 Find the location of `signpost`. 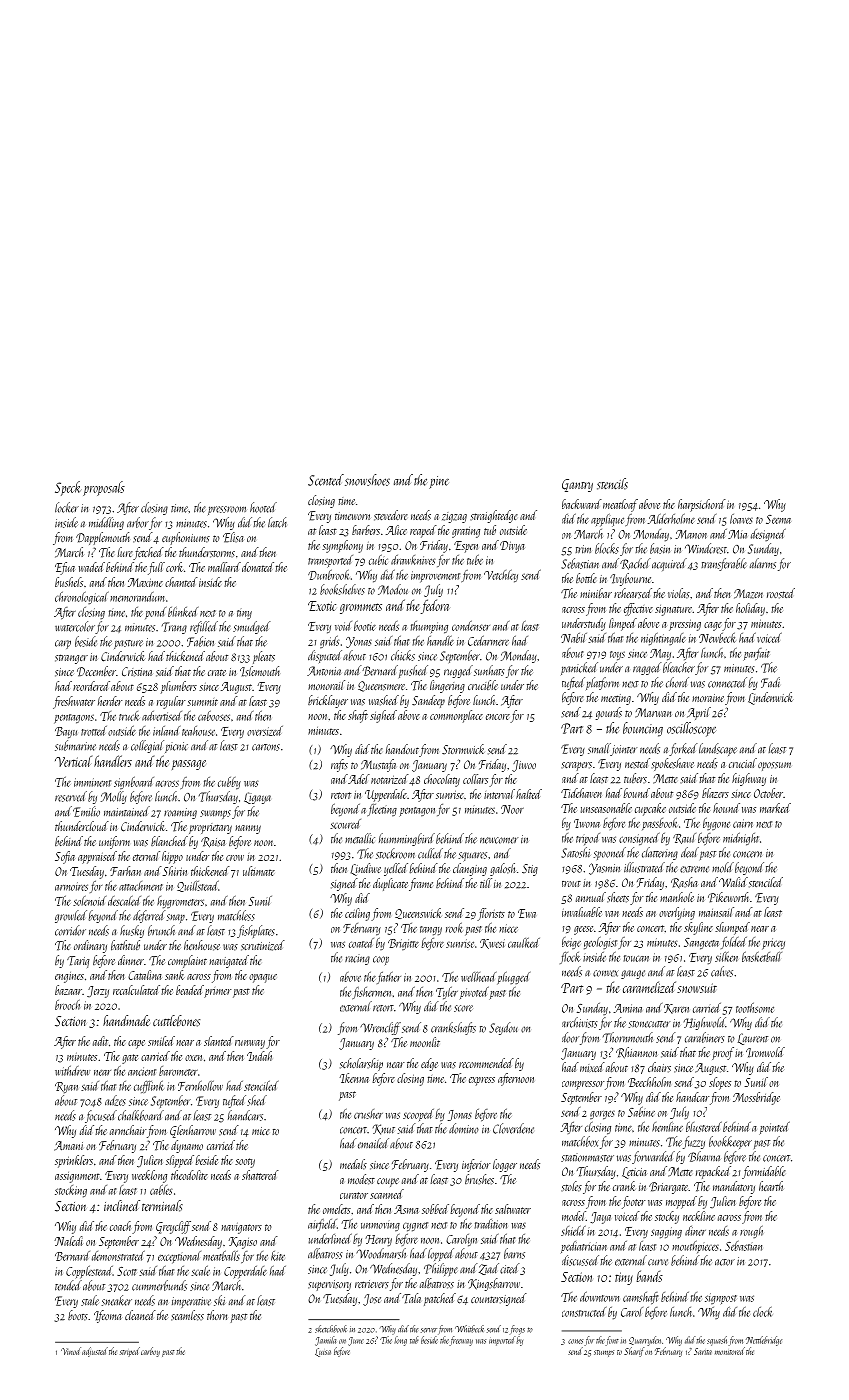

signpost is located at coordinates (721, 1298).
